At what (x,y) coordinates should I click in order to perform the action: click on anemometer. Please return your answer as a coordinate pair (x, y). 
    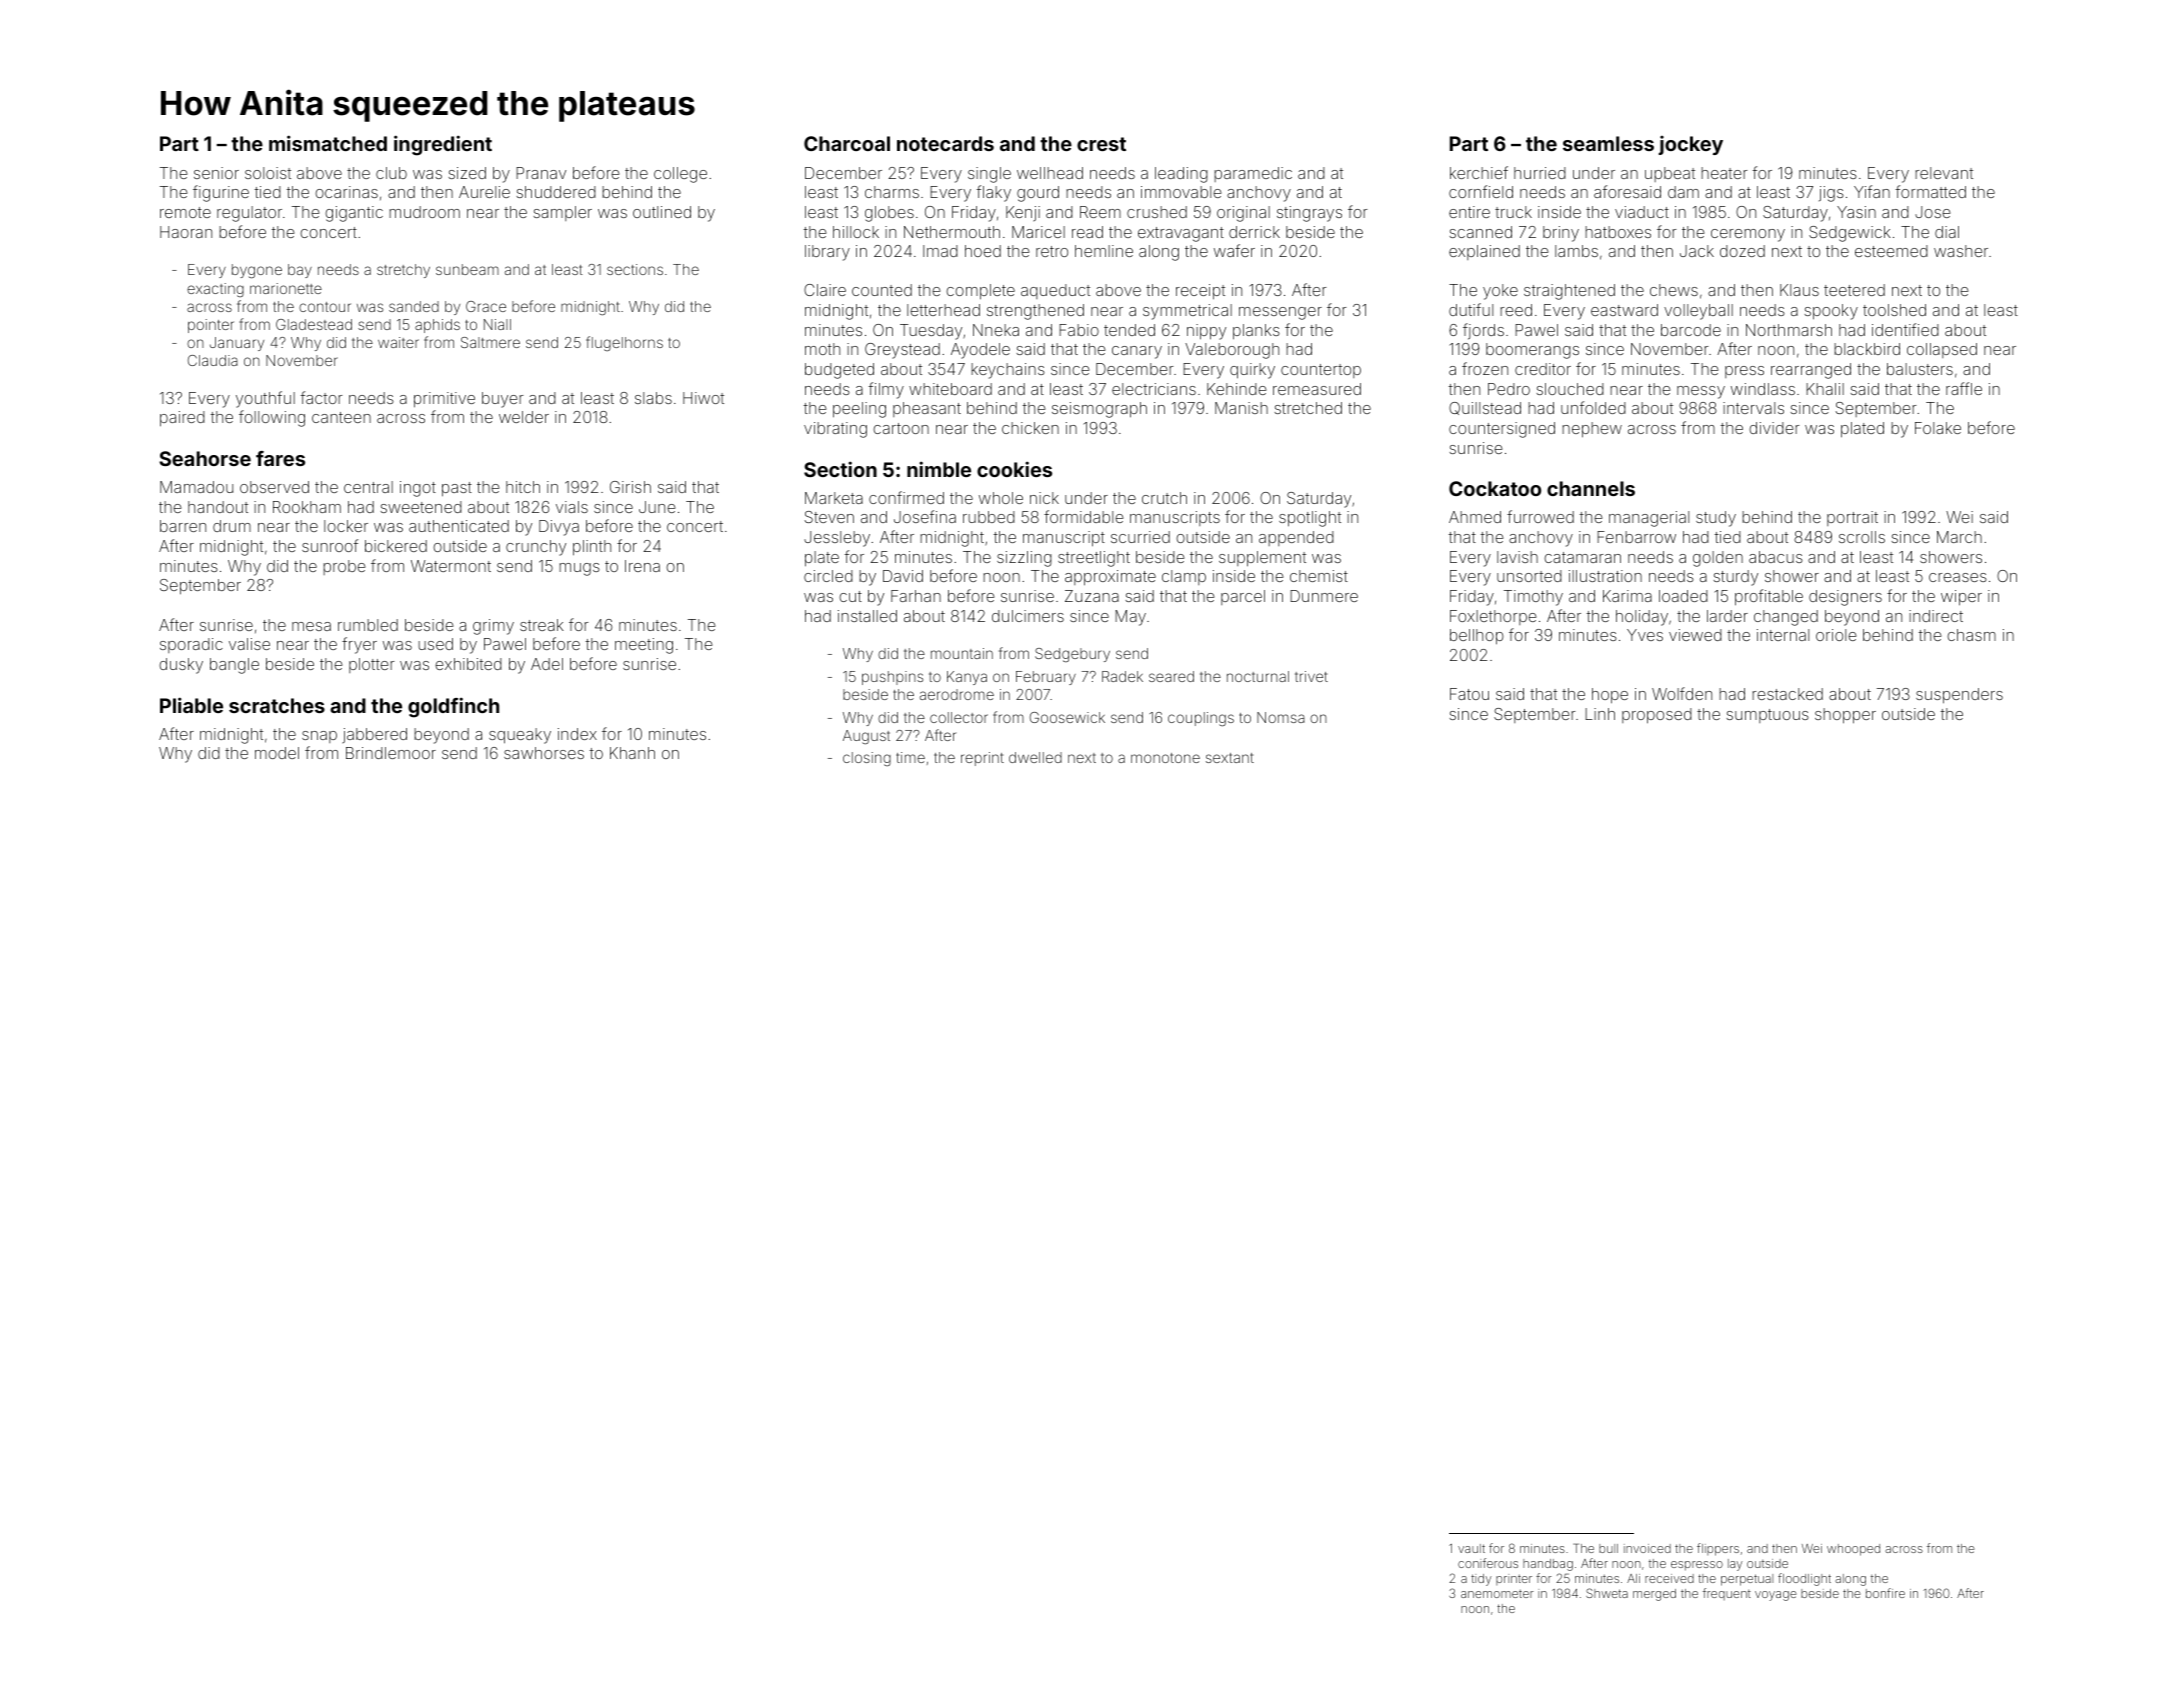
    Looking at the image, I should click on (1497, 1594).
